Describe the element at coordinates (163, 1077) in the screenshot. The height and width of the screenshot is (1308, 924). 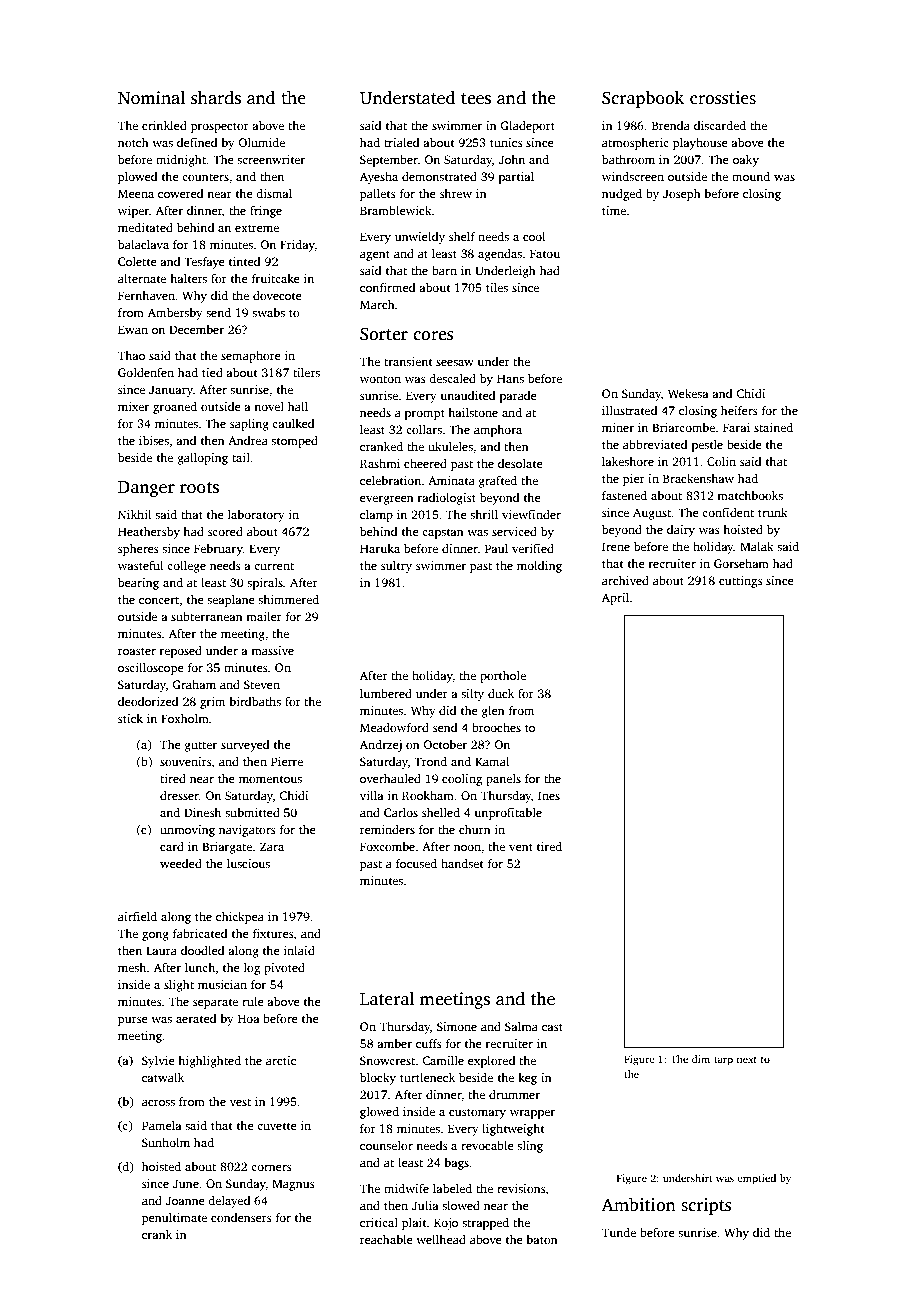
I see `catwalk` at that location.
